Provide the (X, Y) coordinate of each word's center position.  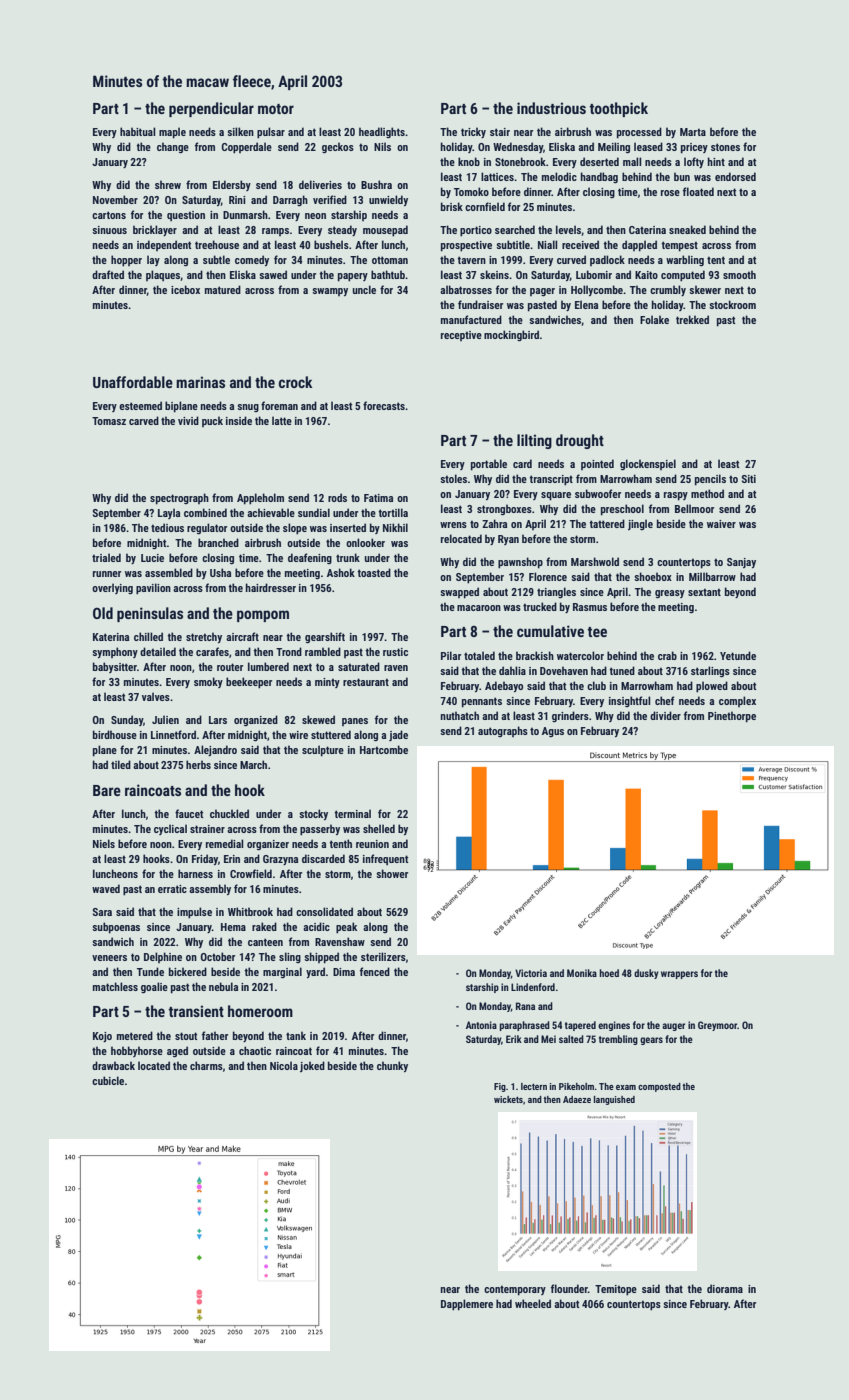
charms (206, 1065)
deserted (599, 161)
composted (659, 1087)
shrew (168, 184)
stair (500, 132)
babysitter (115, 667)
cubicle (108, 1080)
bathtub (388, 274)
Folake (654, 319)
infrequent (386, 859)
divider (665, 715)
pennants (482, 702)
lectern (534, 1086)
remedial (225, 843)
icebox (185, 289)
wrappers (679, 975)
